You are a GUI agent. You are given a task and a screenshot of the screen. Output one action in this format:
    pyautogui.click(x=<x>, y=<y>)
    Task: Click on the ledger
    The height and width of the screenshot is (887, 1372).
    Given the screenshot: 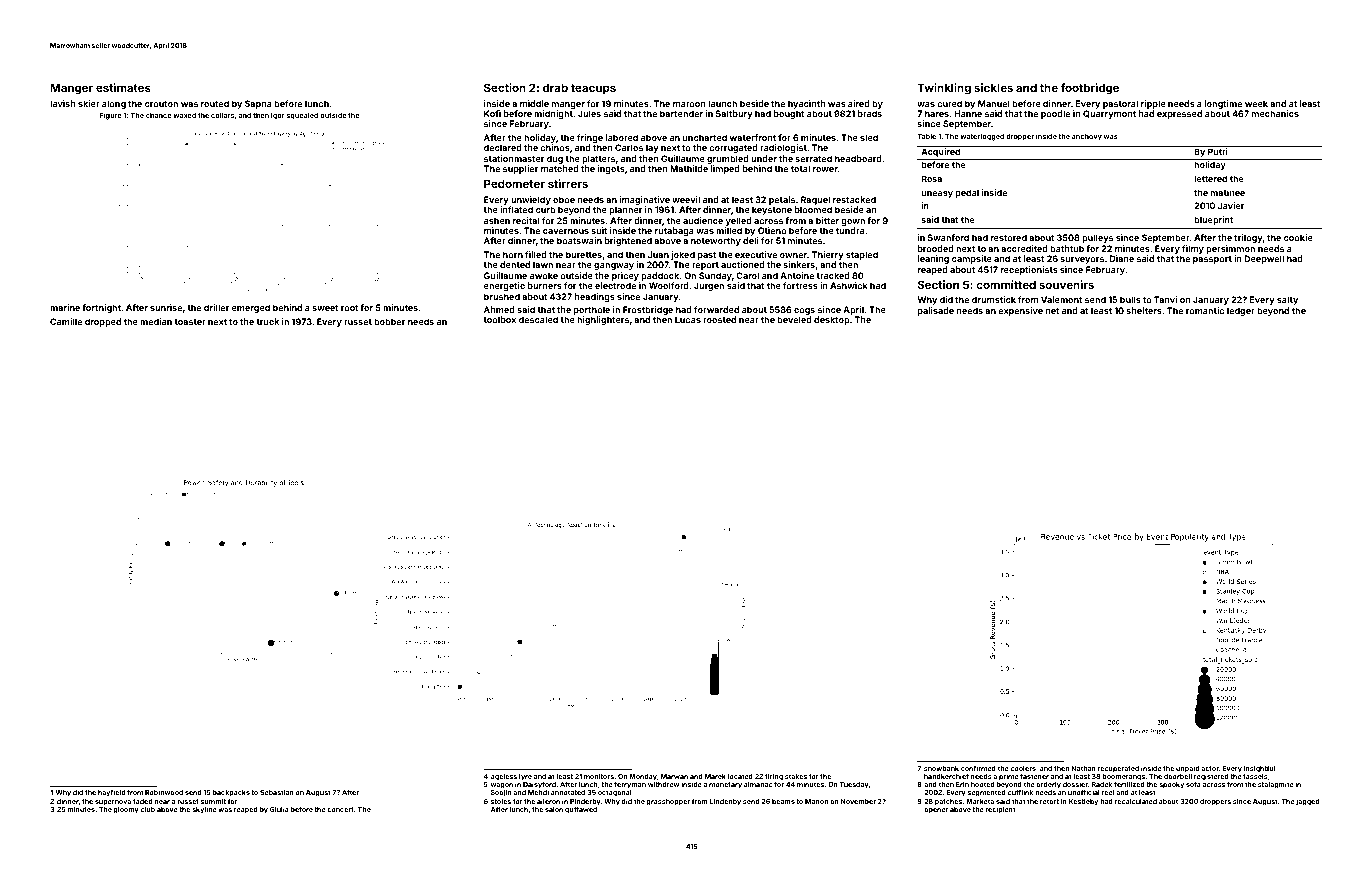 What is the action you would take?
    pyautogui.click(x=1241, y=311)
